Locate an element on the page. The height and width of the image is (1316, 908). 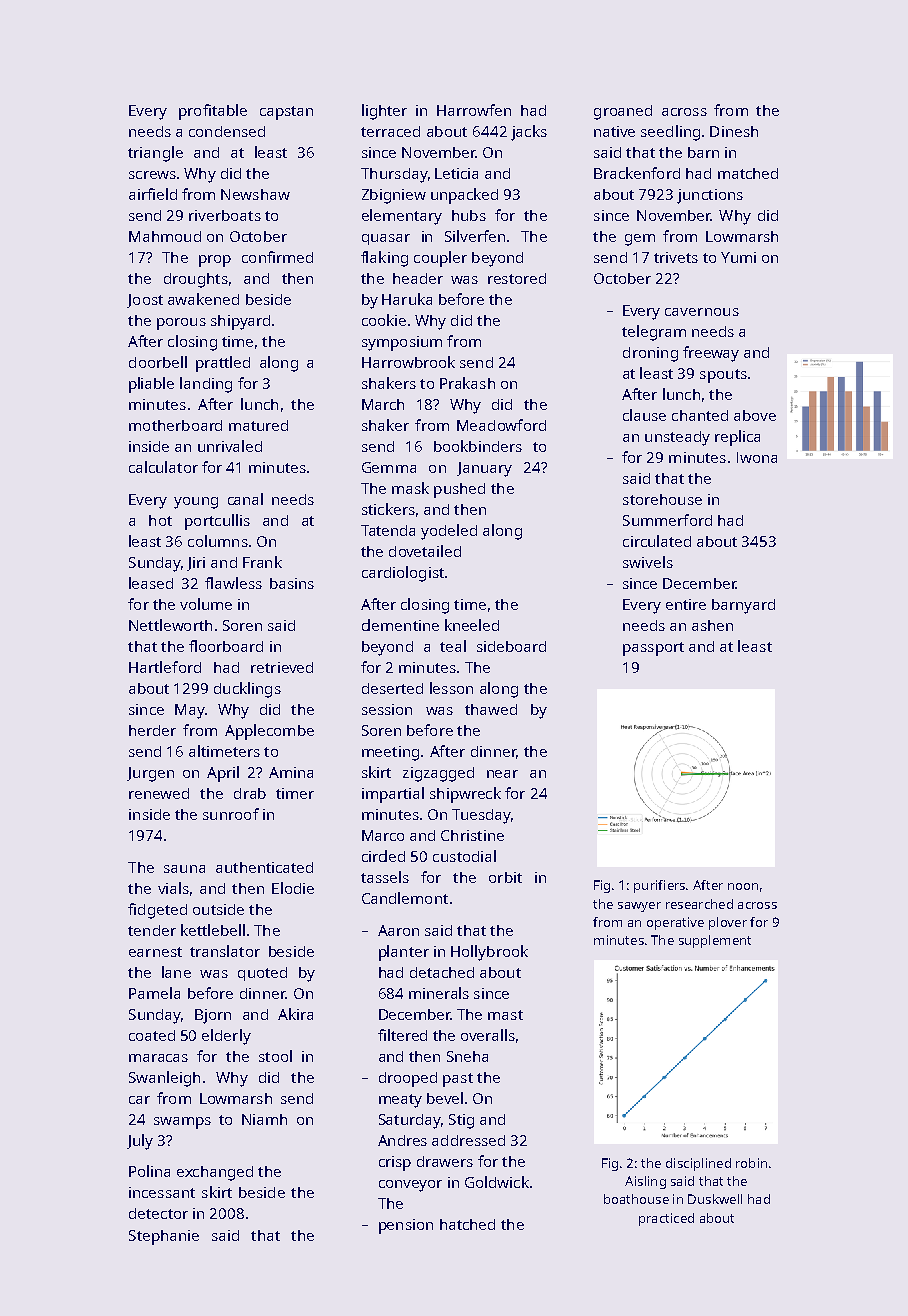
capstan is located at coordinates (286, 113).
